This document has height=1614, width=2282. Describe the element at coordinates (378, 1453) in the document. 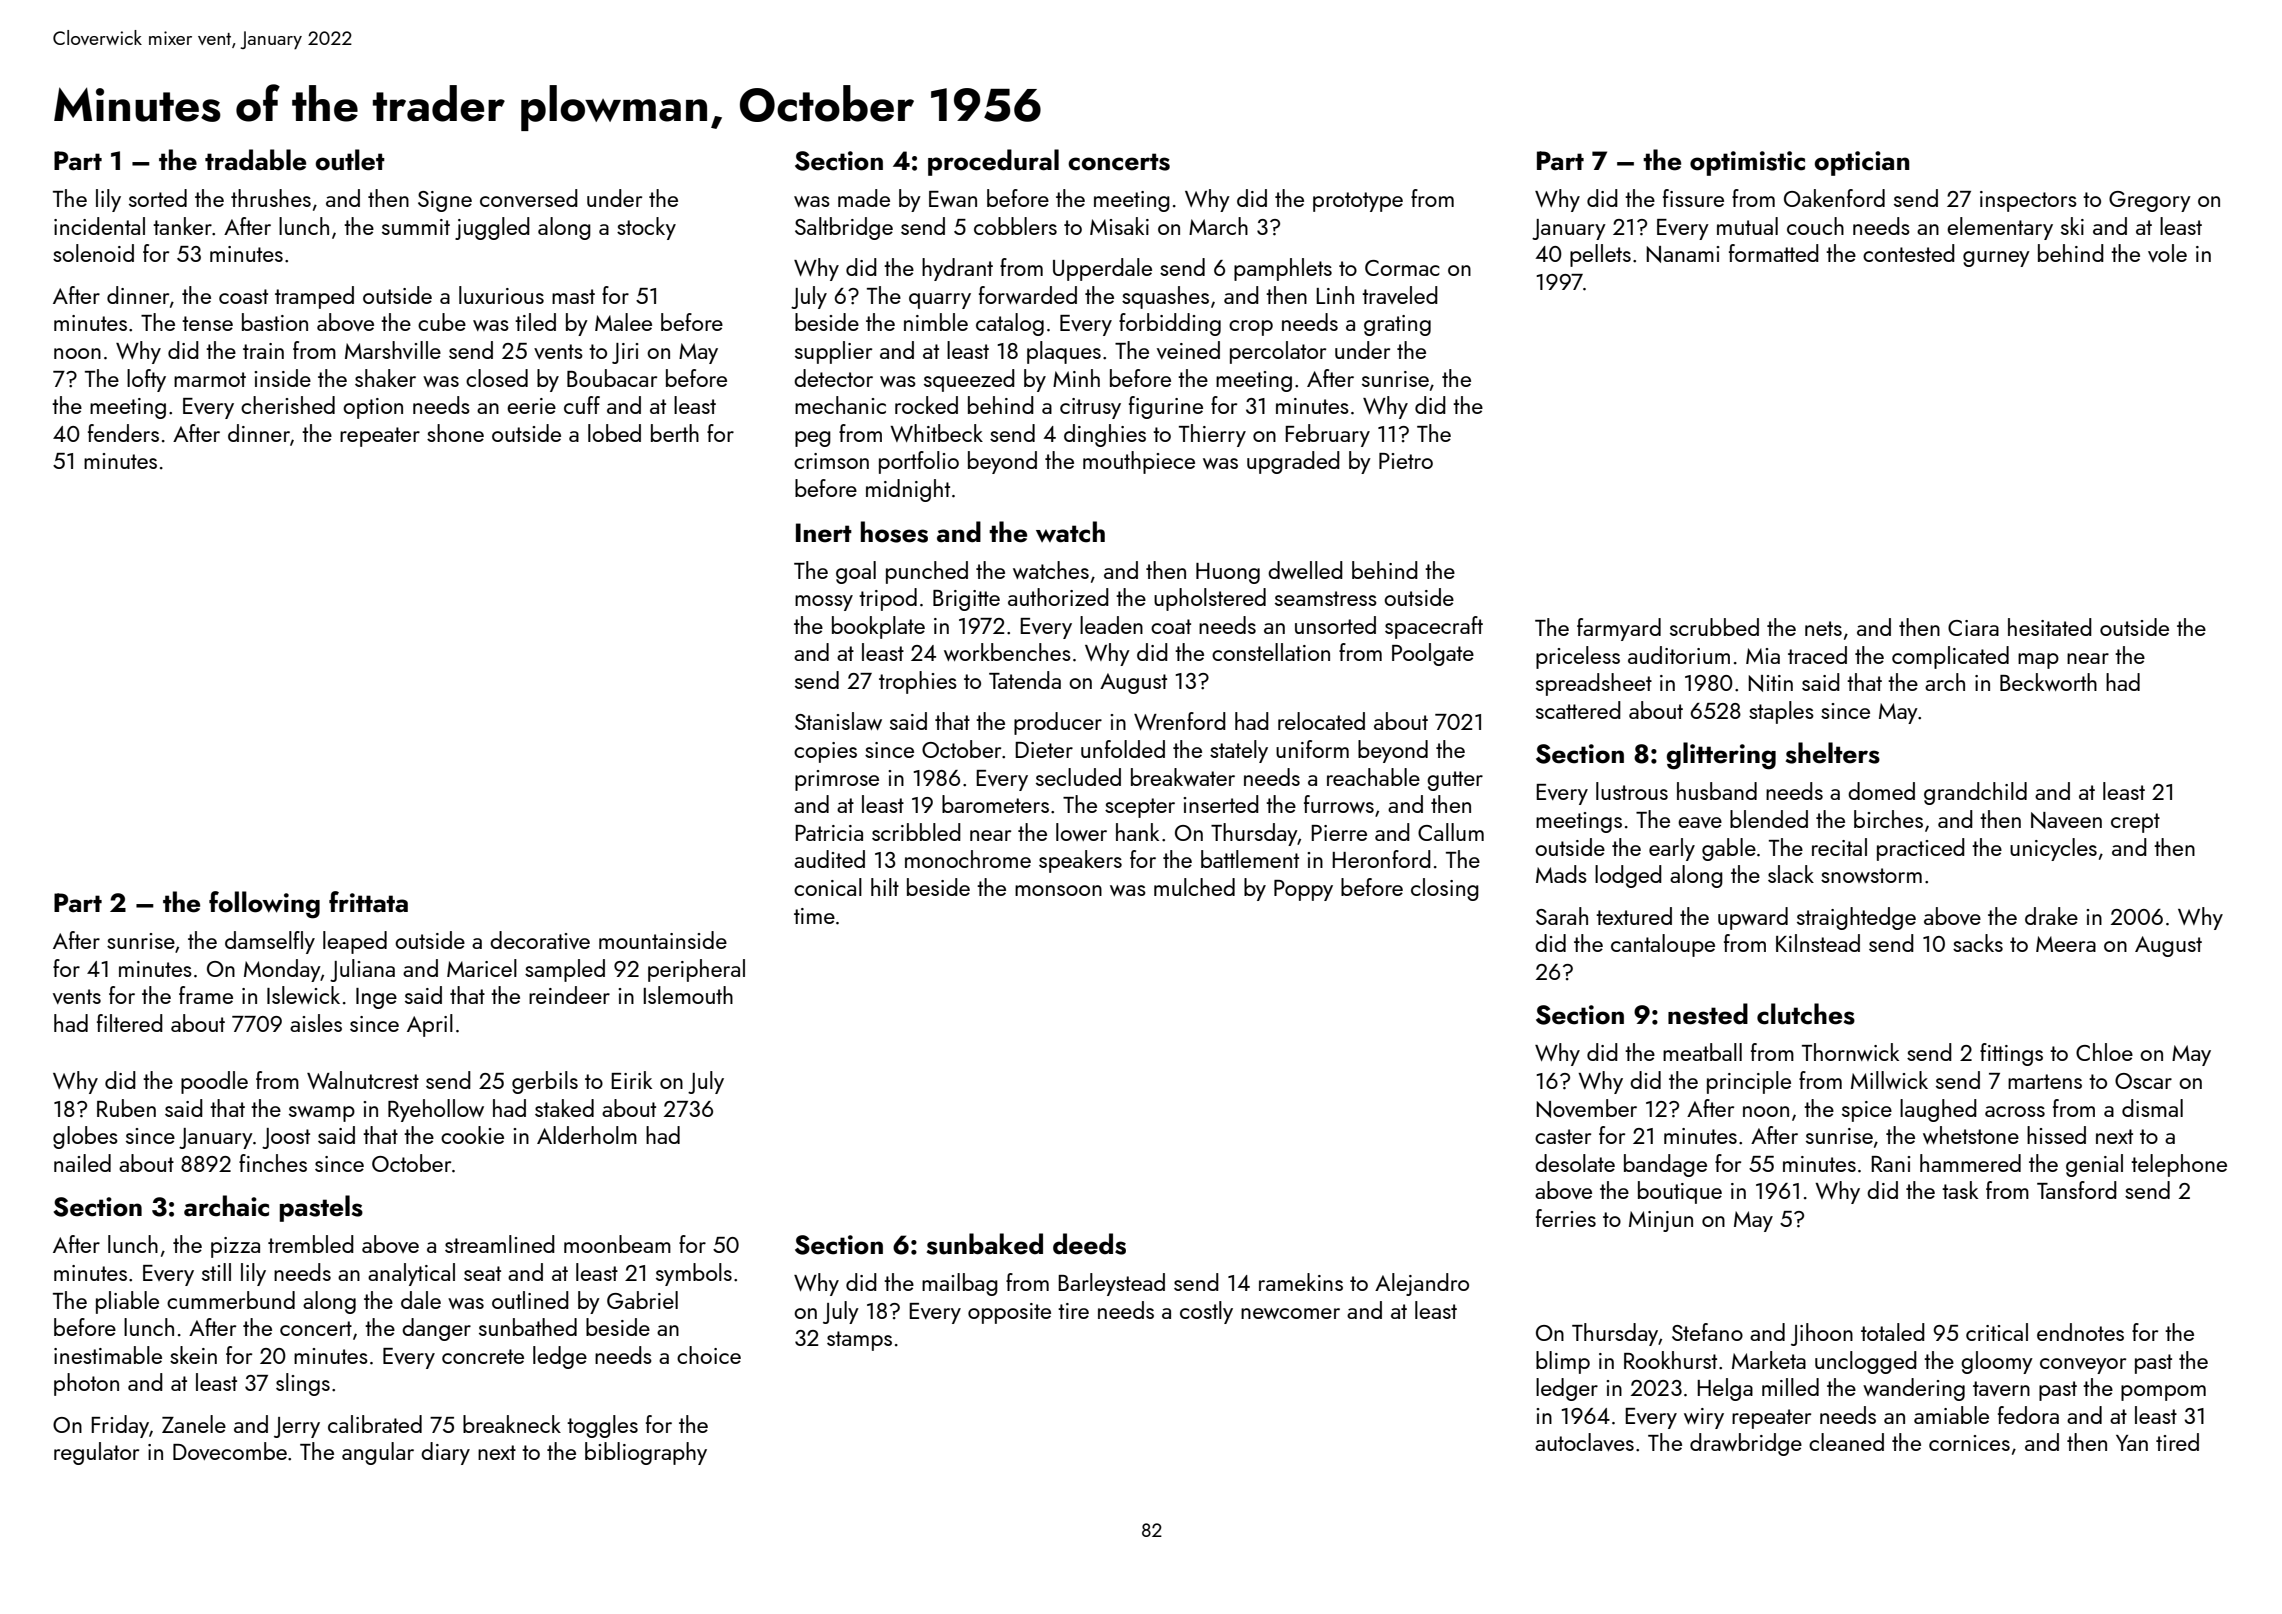

I see `angular` at that location.
